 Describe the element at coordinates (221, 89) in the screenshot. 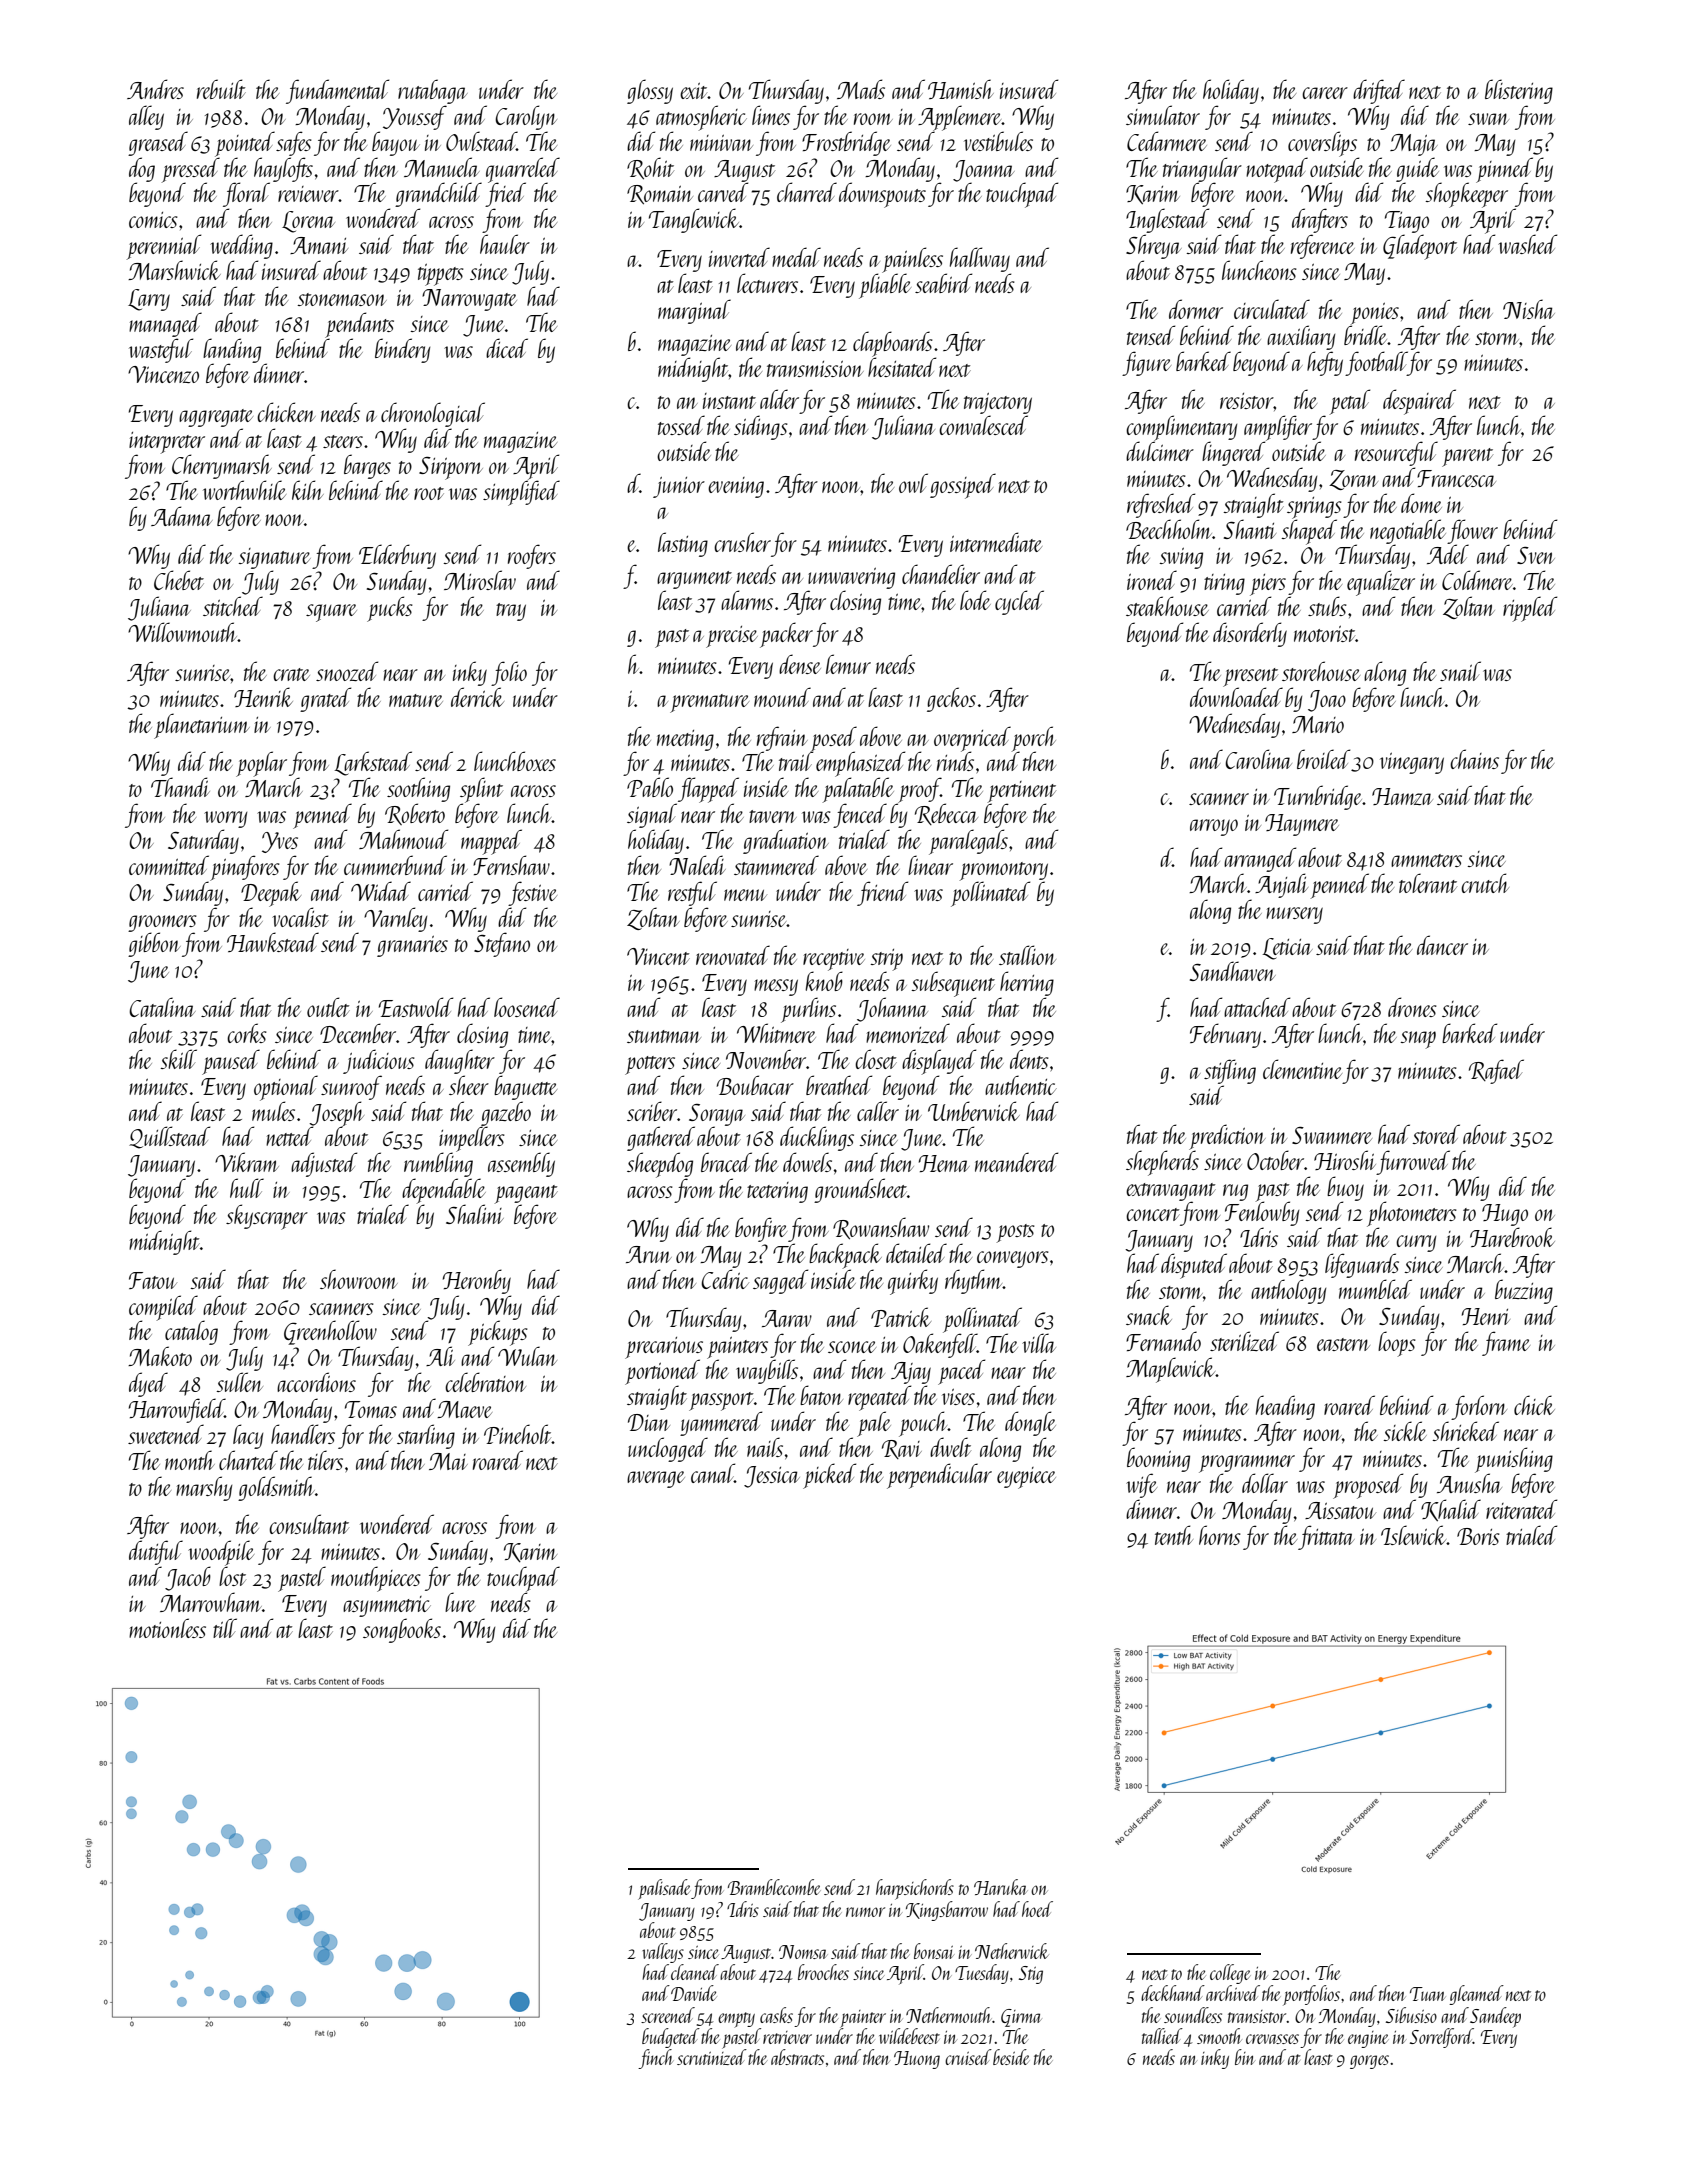

I see `rebuilt` at that location.
